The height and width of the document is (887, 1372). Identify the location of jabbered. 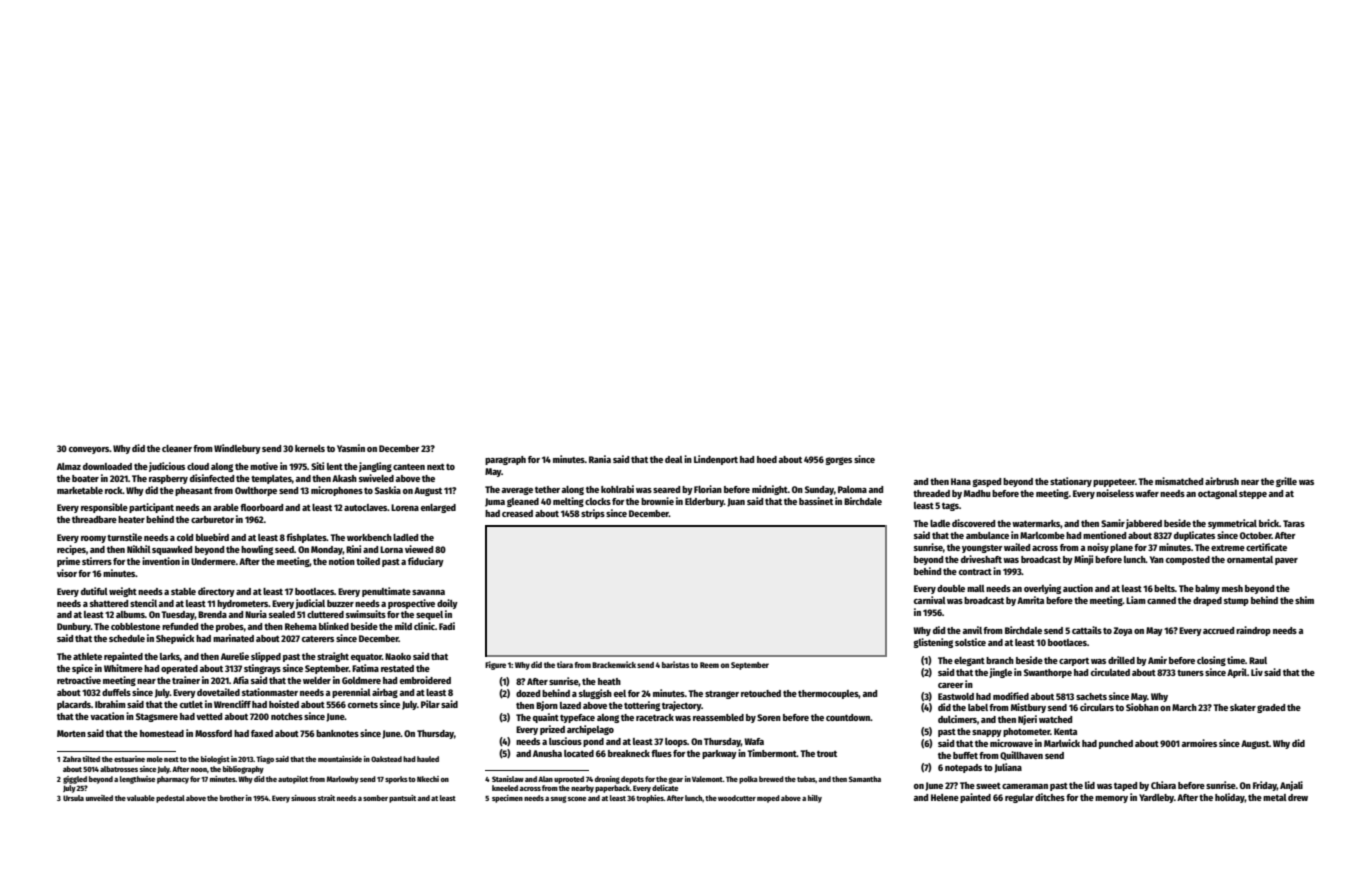
(1144, 524).
